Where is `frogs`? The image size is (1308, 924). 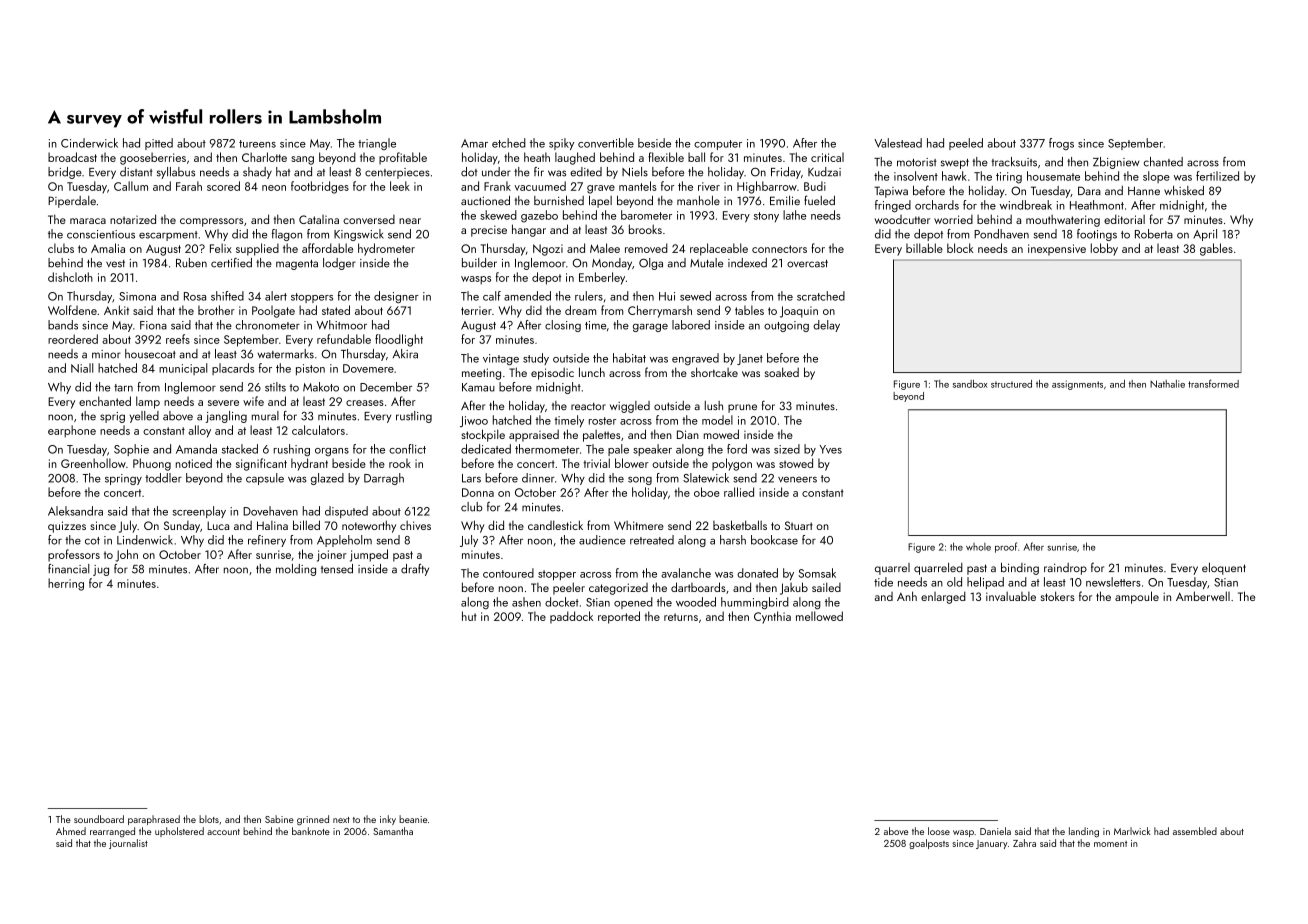
frogs is located at coordinates (1061, 144).
